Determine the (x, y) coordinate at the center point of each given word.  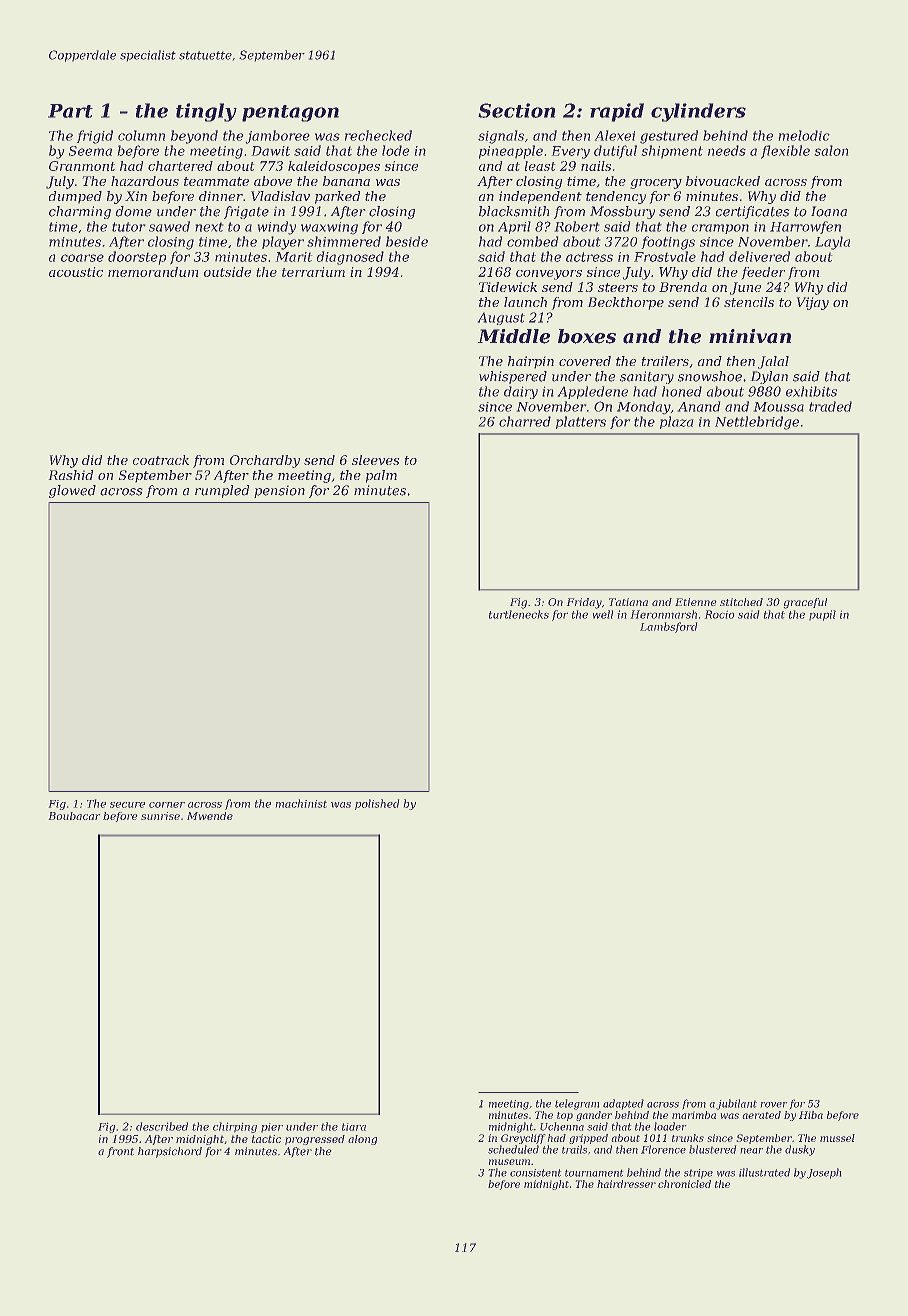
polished (377, 804)
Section (517, 110)
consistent (536, 1173)
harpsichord (170, 1152)
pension (279, 491)
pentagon (290, 113)
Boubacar (74, 816)
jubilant (736, 1104)
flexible (785, 152)
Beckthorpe (625, 303)
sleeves (376, 460)
